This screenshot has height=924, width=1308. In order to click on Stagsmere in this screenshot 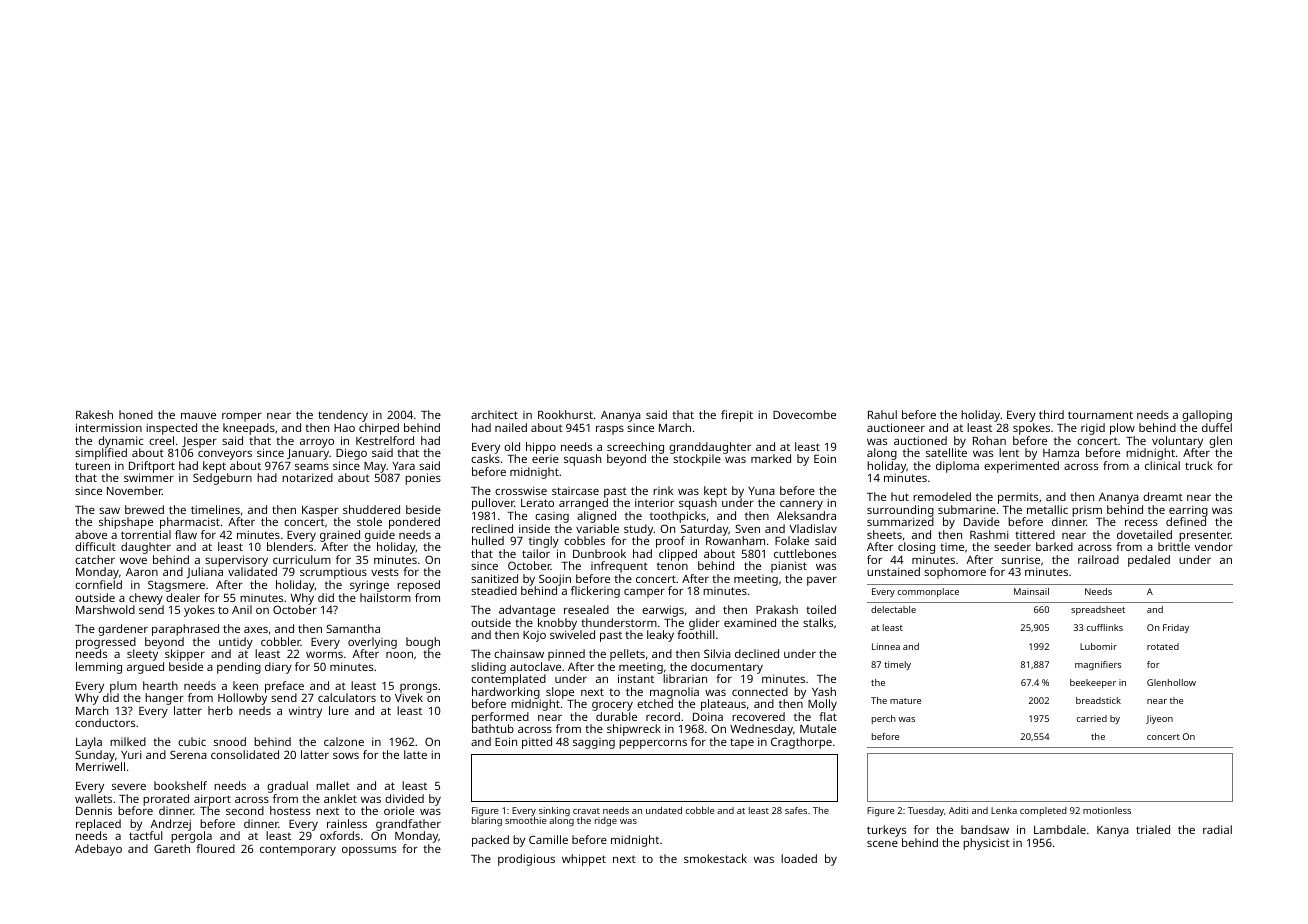, I will do `click(176, 586)`.
